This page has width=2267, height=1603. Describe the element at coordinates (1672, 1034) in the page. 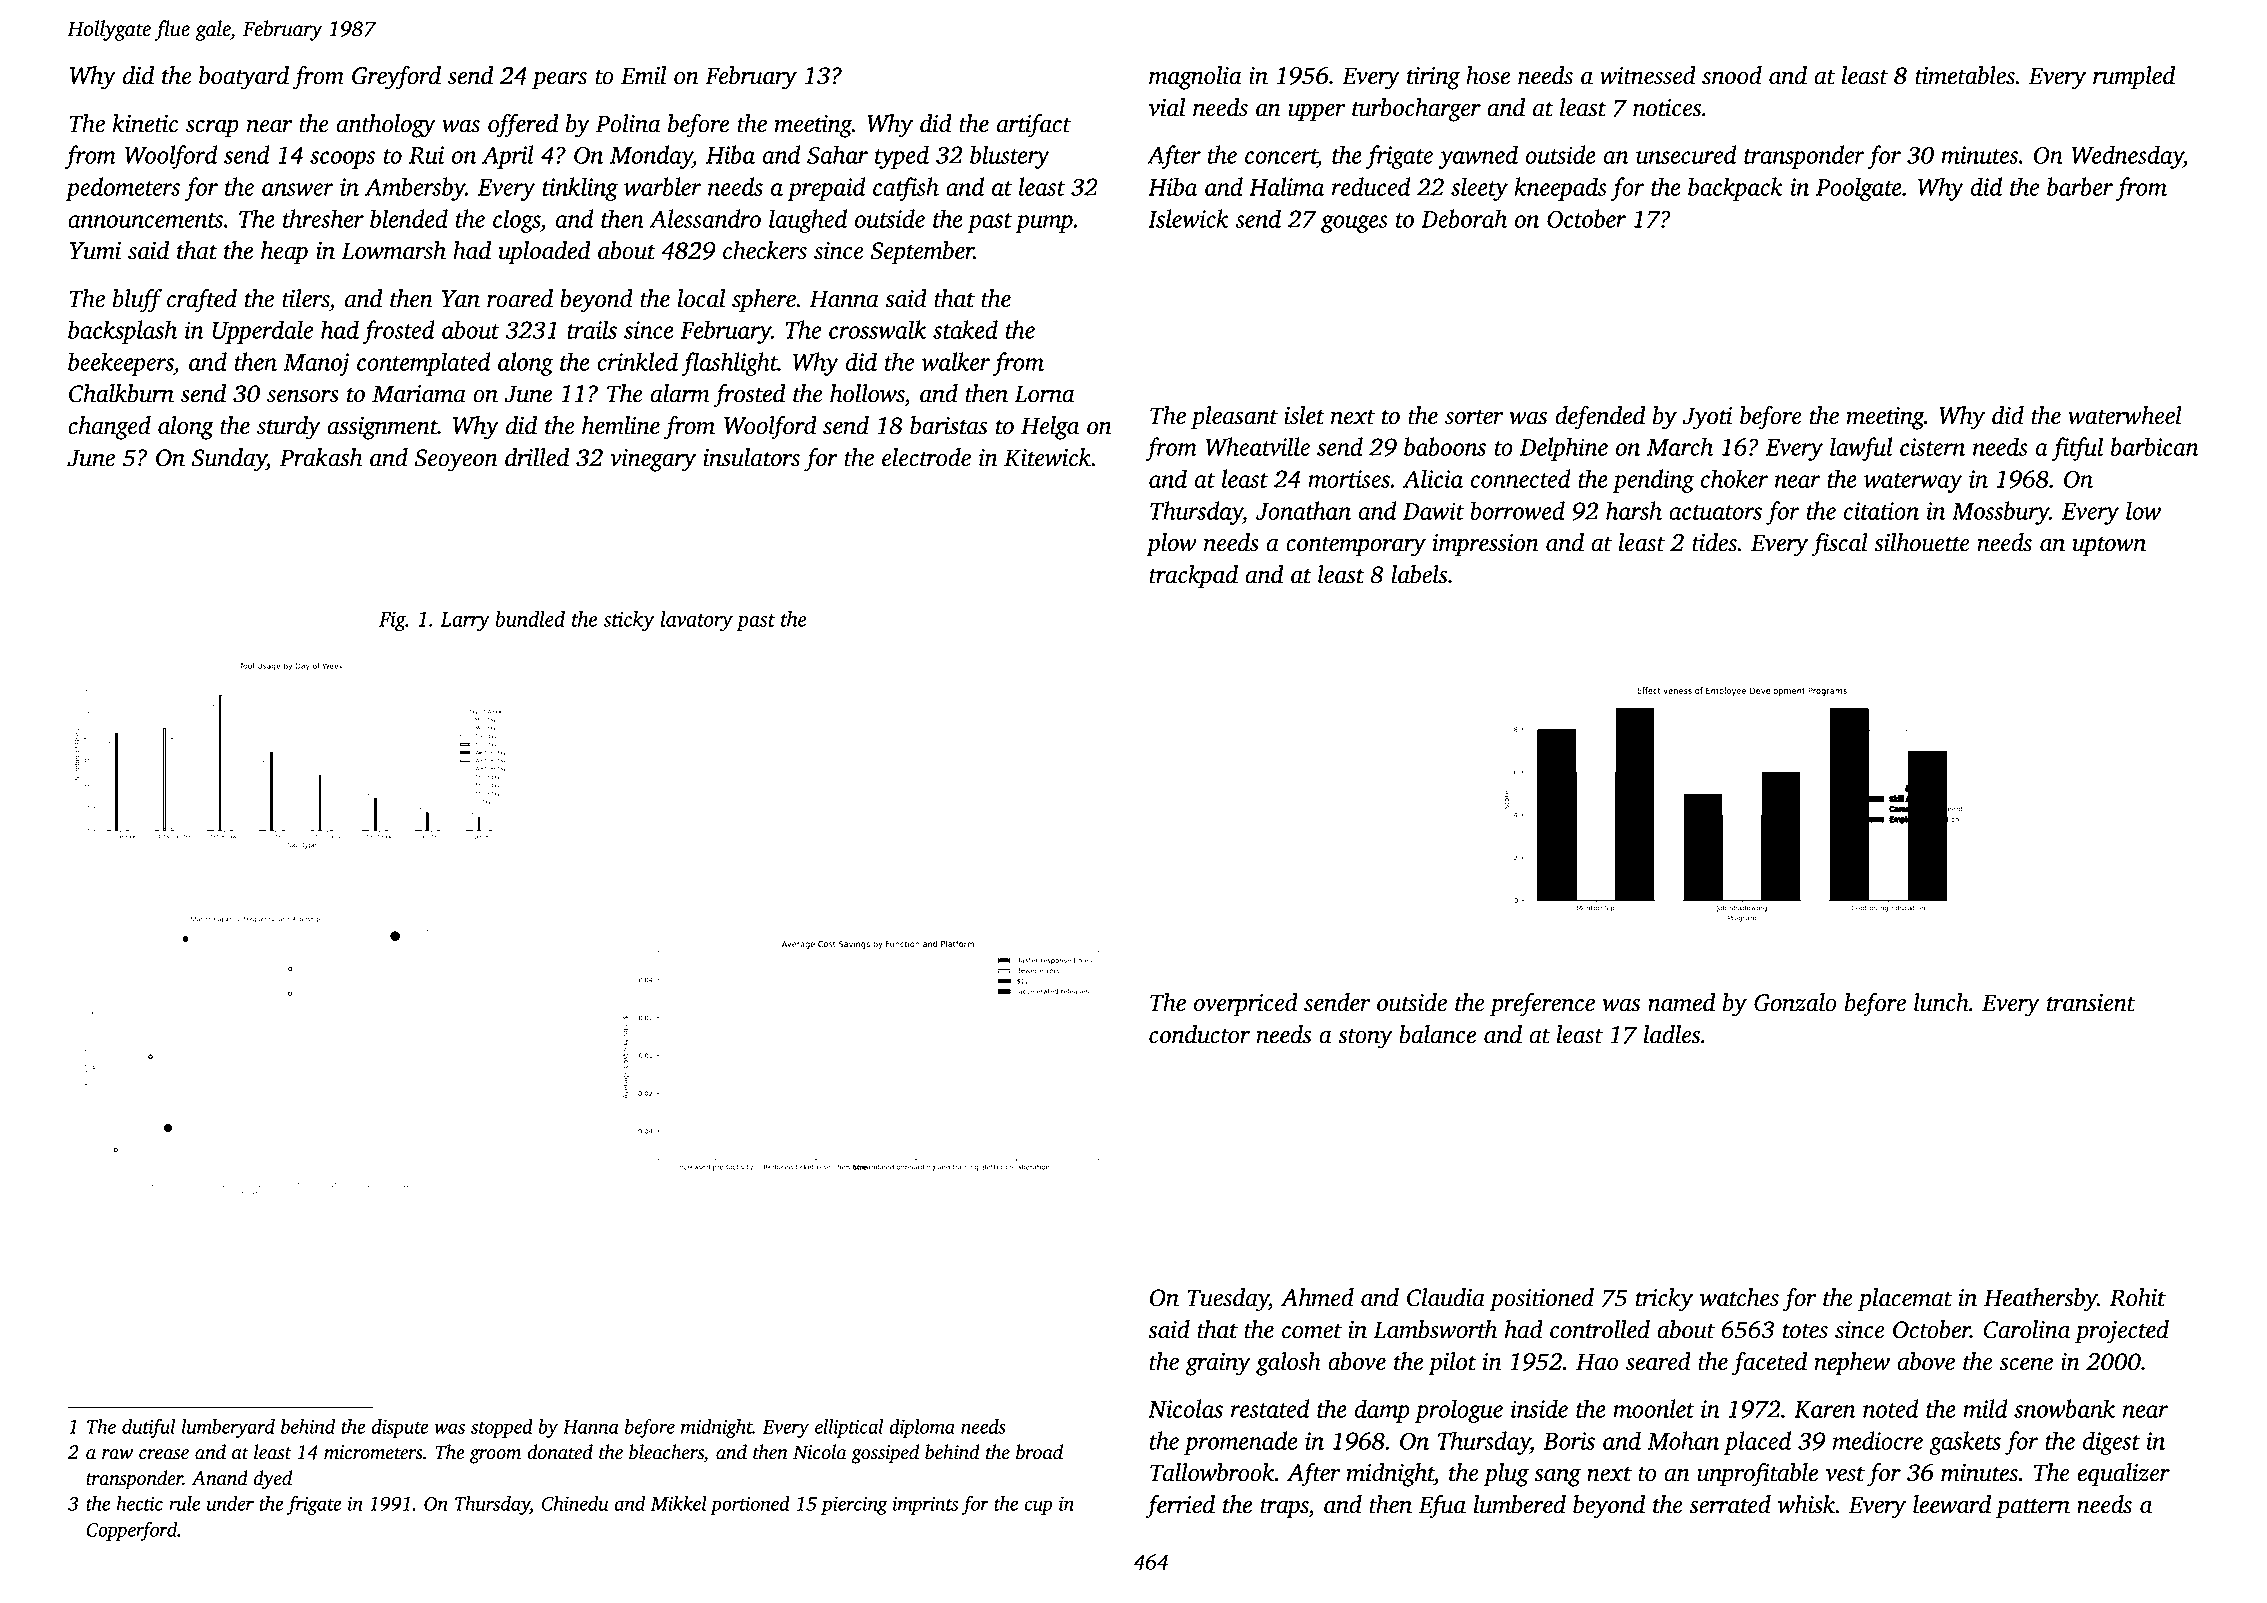

I see `ladles` at that location.
